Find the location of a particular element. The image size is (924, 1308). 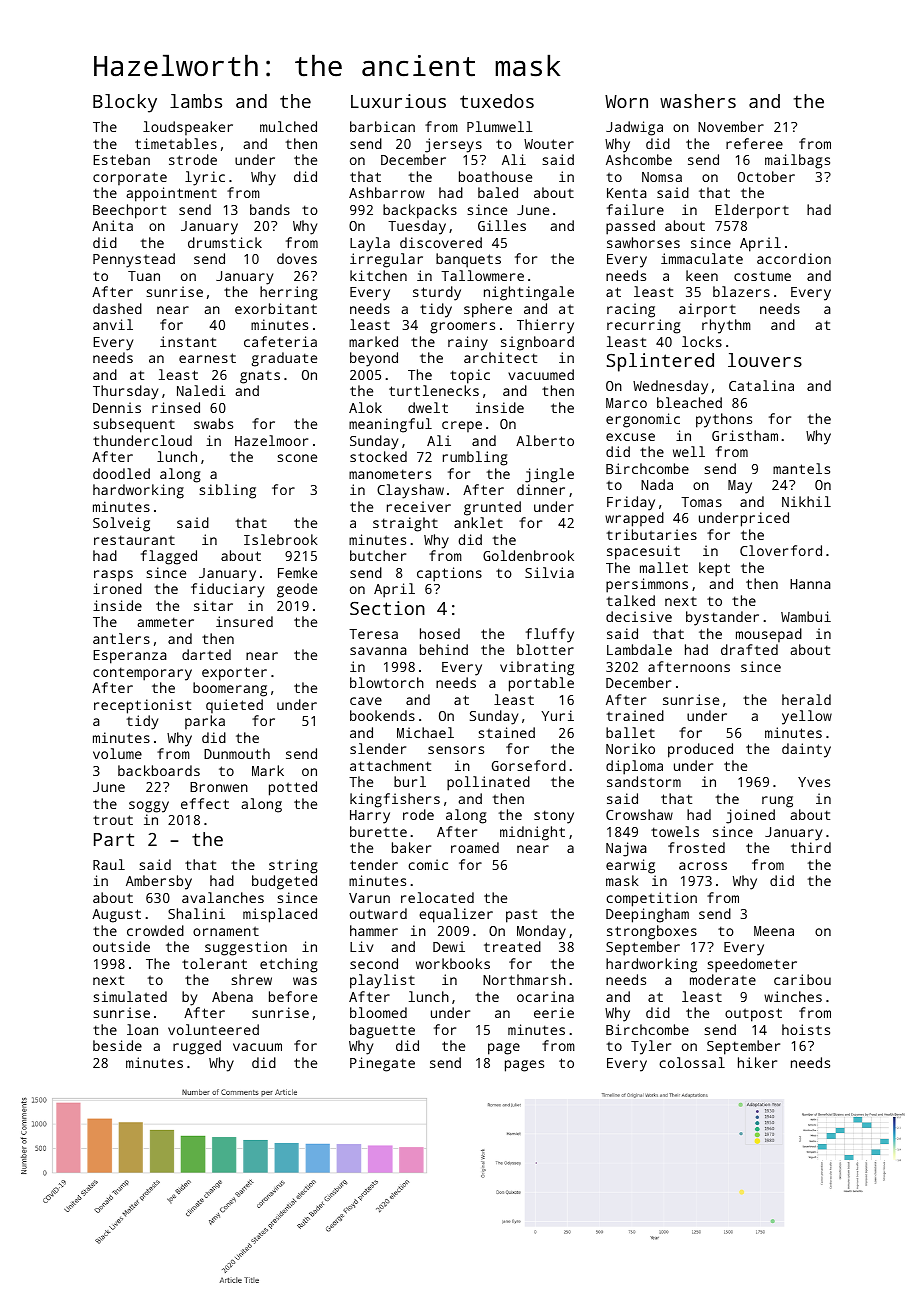

pythons is located at coordinates (724, 420).
